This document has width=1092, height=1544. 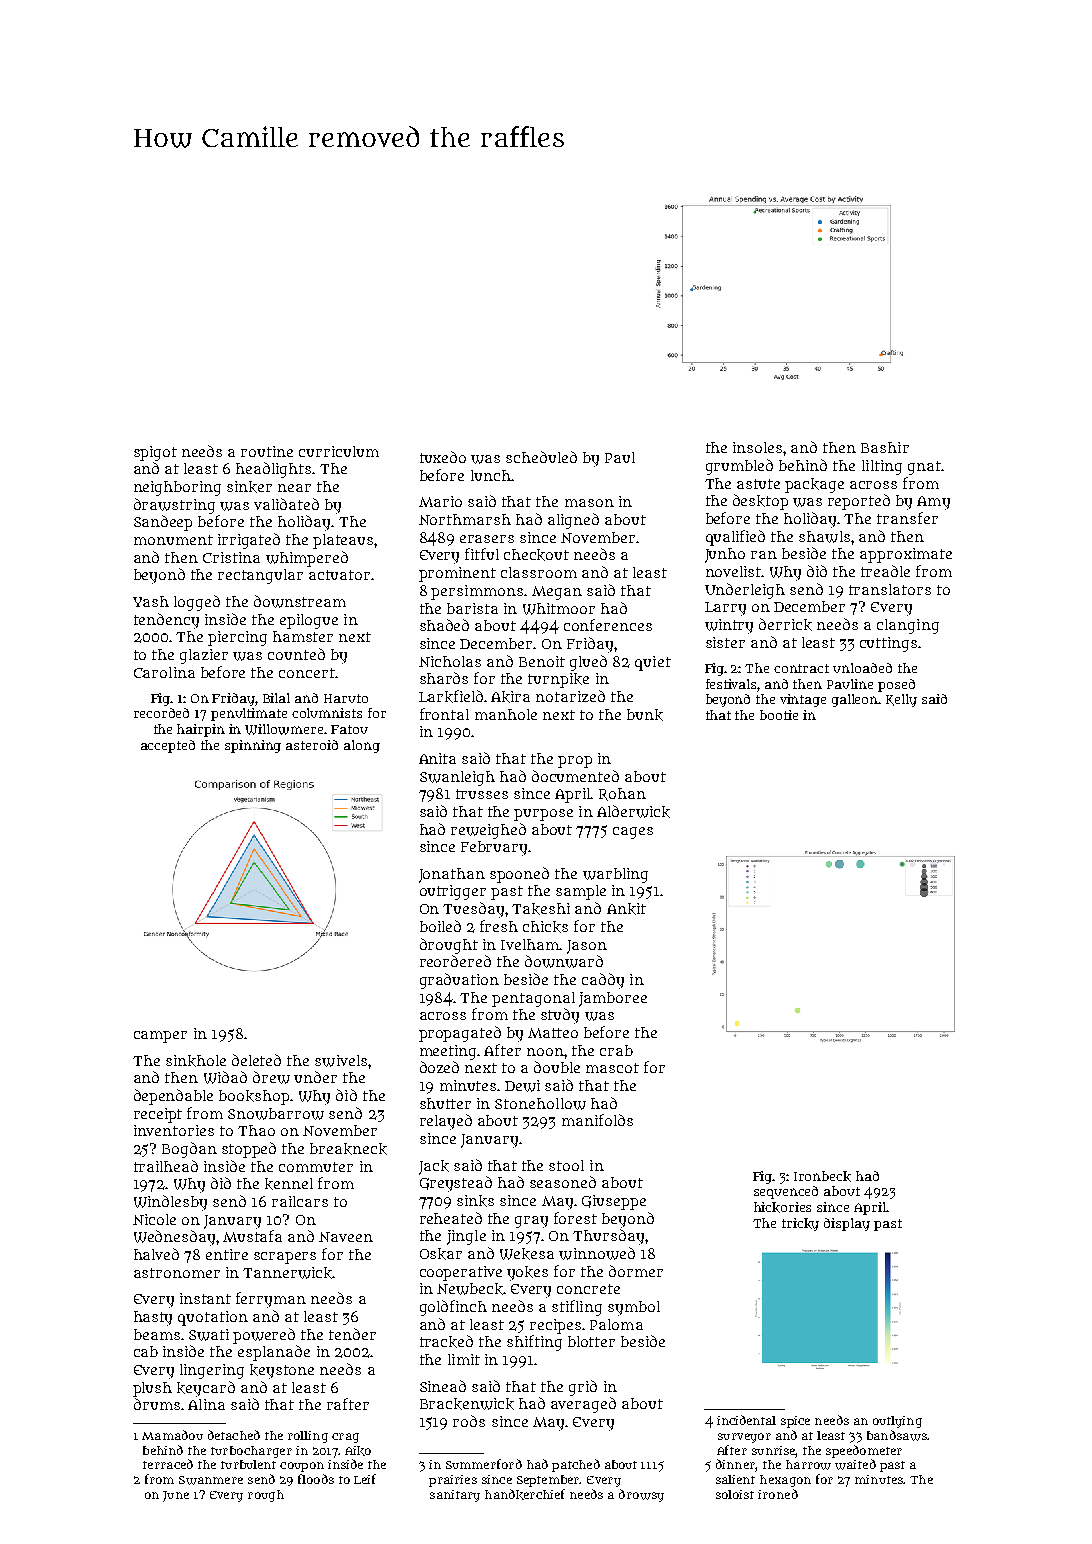 What do you see at coordinates (256, 1130) in the document?
I see `Thao` at bounding box center [256, 1130].
